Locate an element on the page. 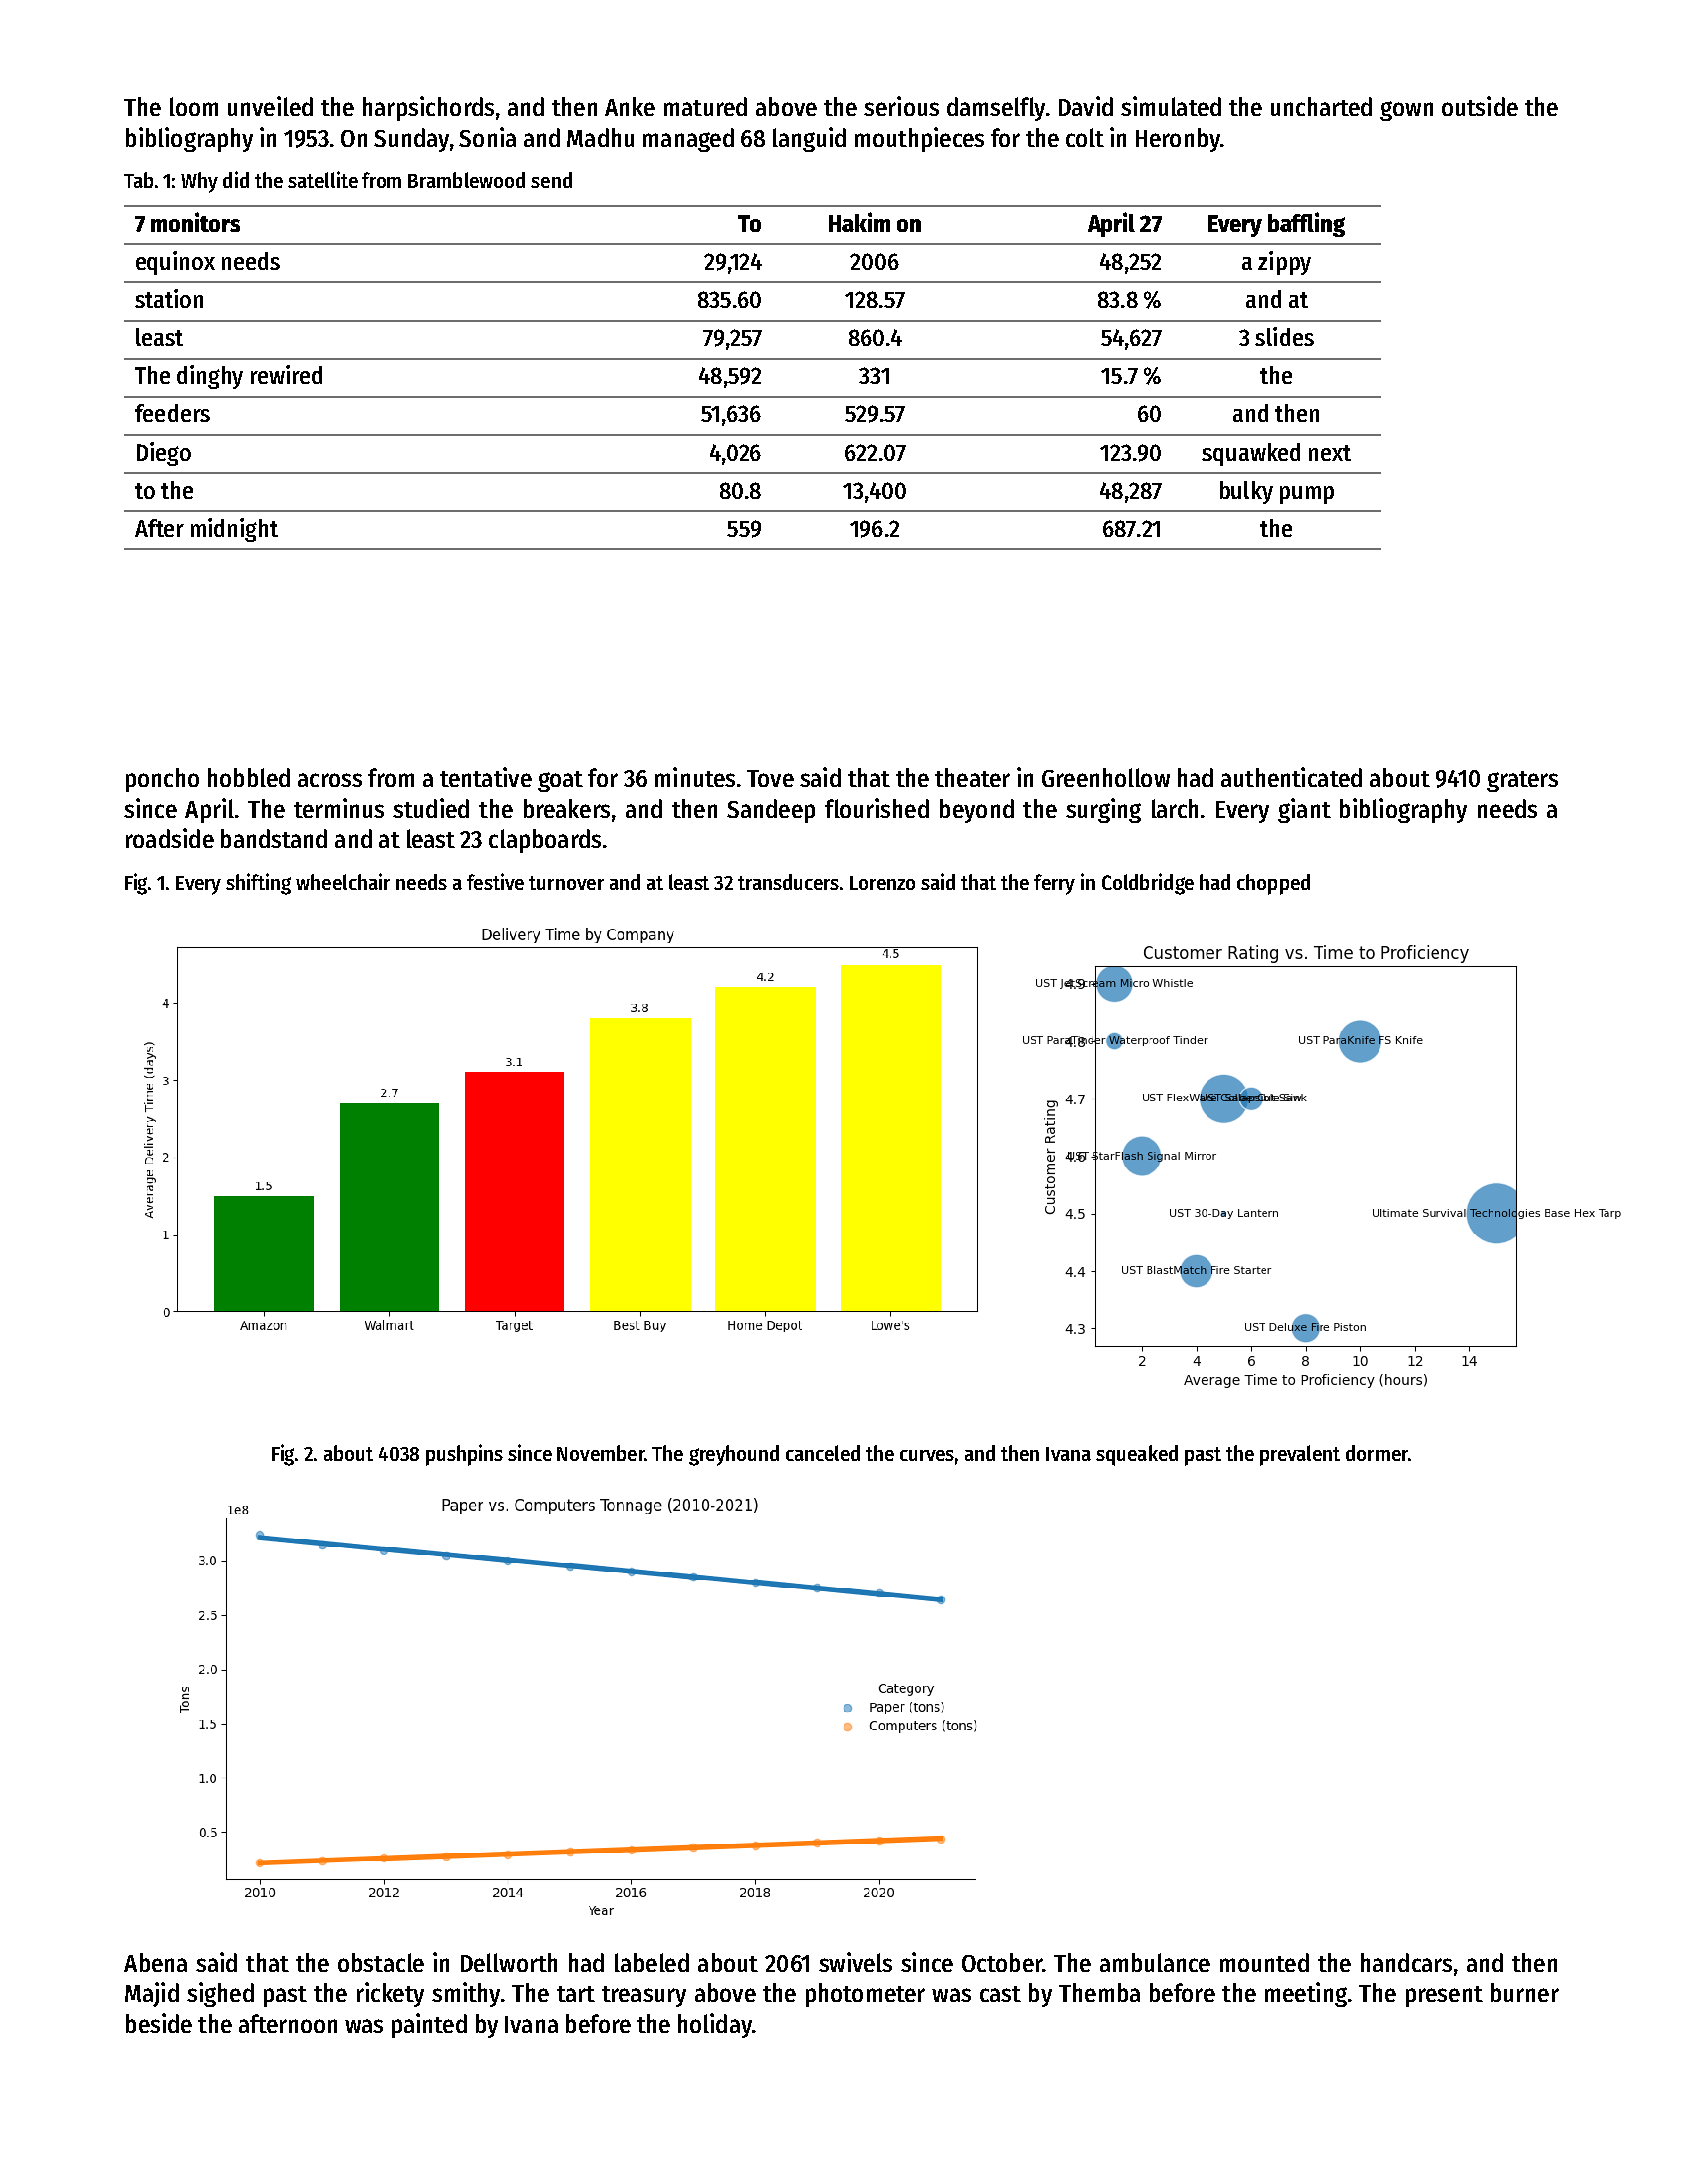 The height and width of the document is (2178, 1683). prevalent is located at coordinates (1300, 1455).
